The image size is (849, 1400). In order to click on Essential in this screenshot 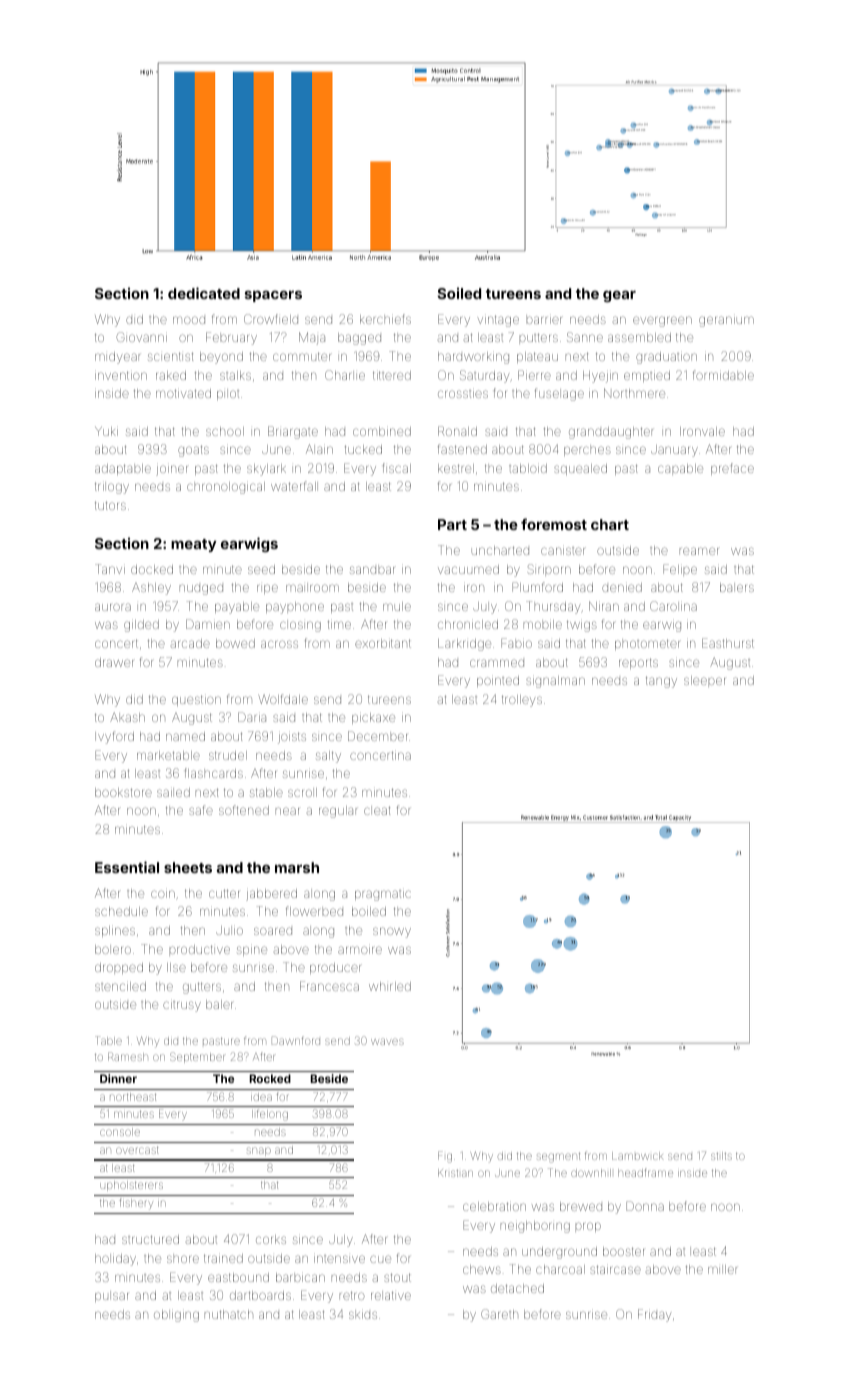, I will do `click(127, 867)`.
